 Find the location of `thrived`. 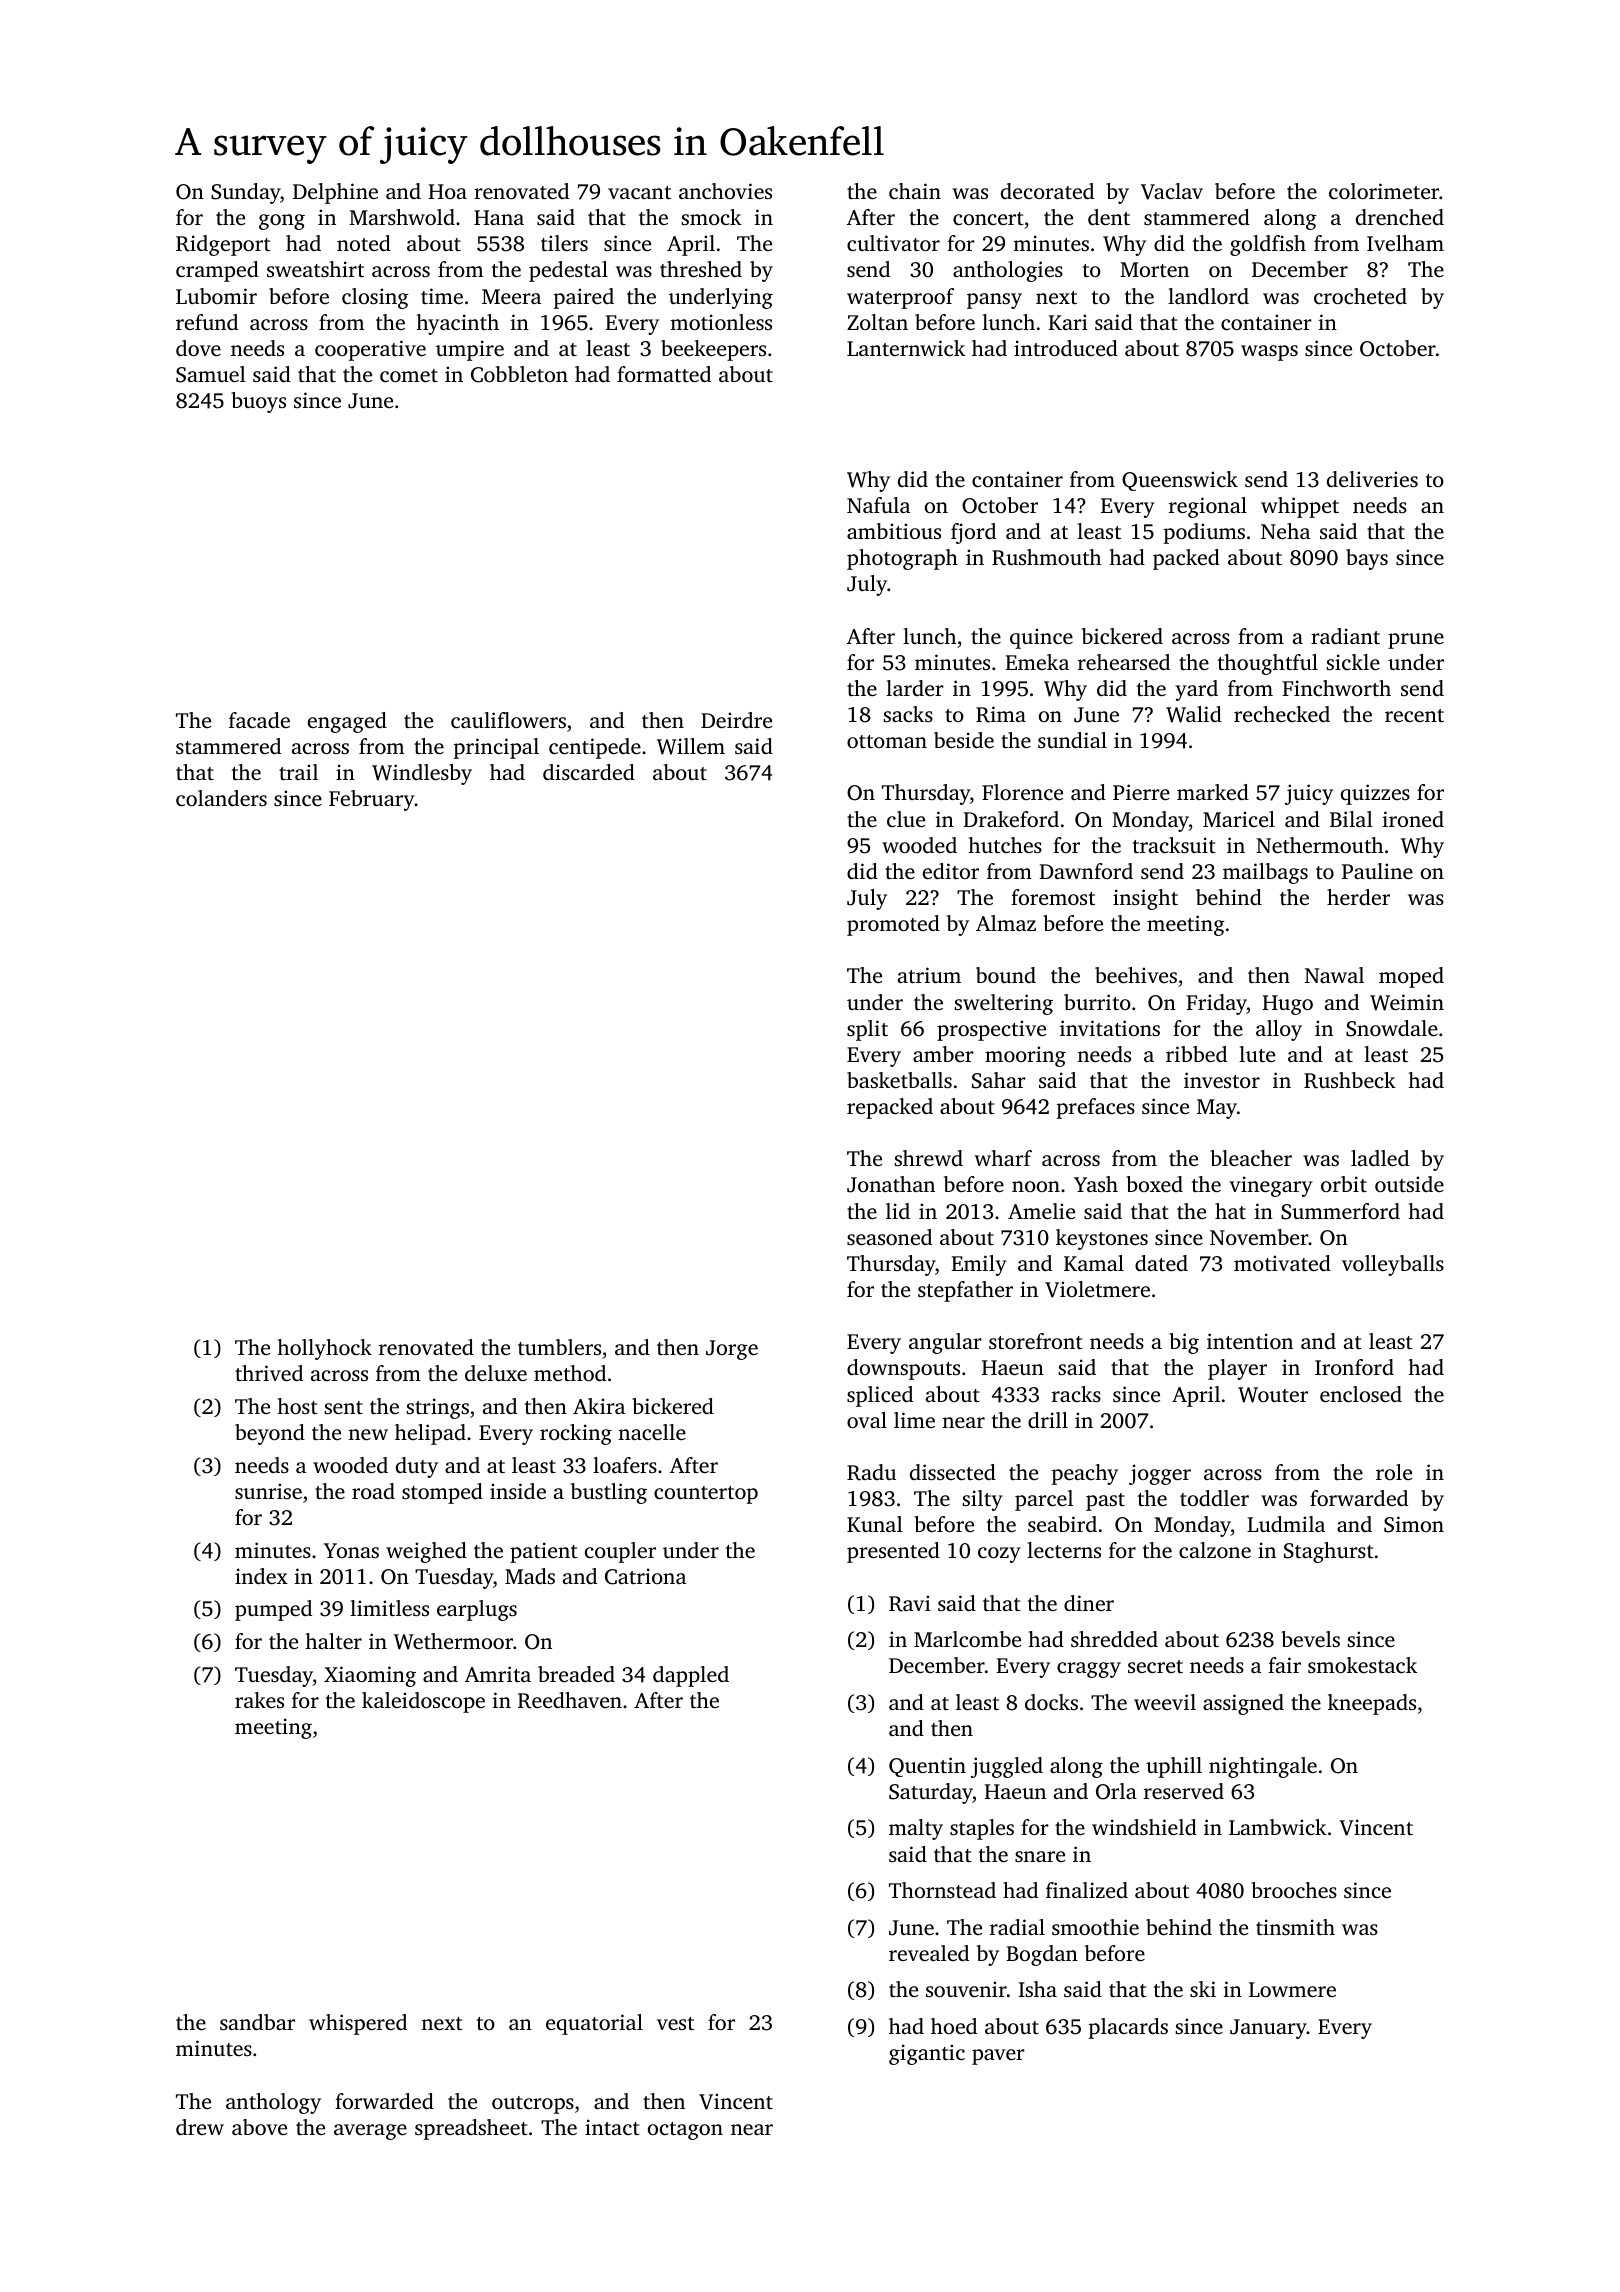

thrived is located at coordinates (269, 1373).
